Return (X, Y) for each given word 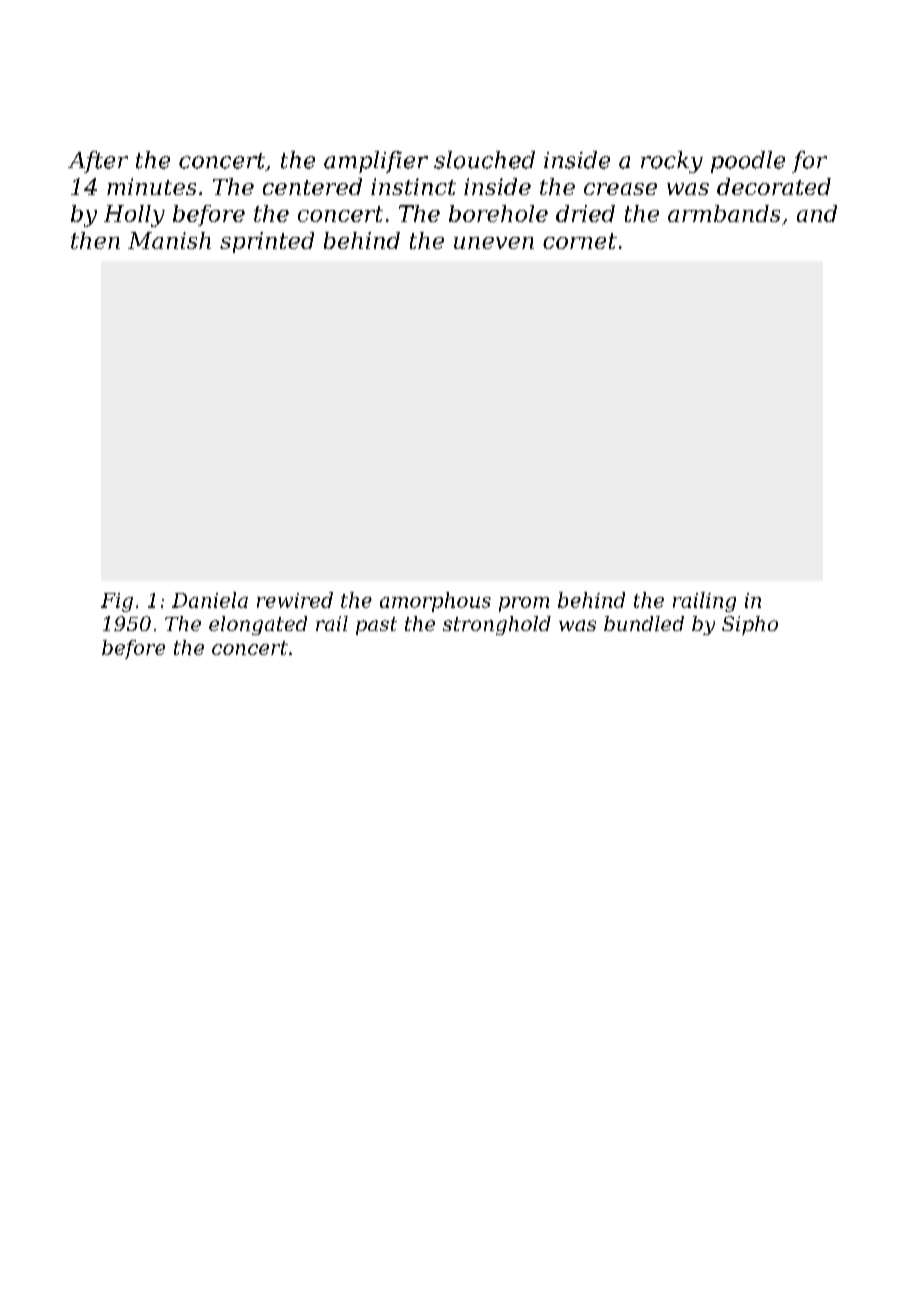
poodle (748, 162)
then (95, 240)
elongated (258, 625)
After (98, 162)
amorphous (435, 602)
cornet (580, 241)
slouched (484, 160)
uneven (494, 243)
